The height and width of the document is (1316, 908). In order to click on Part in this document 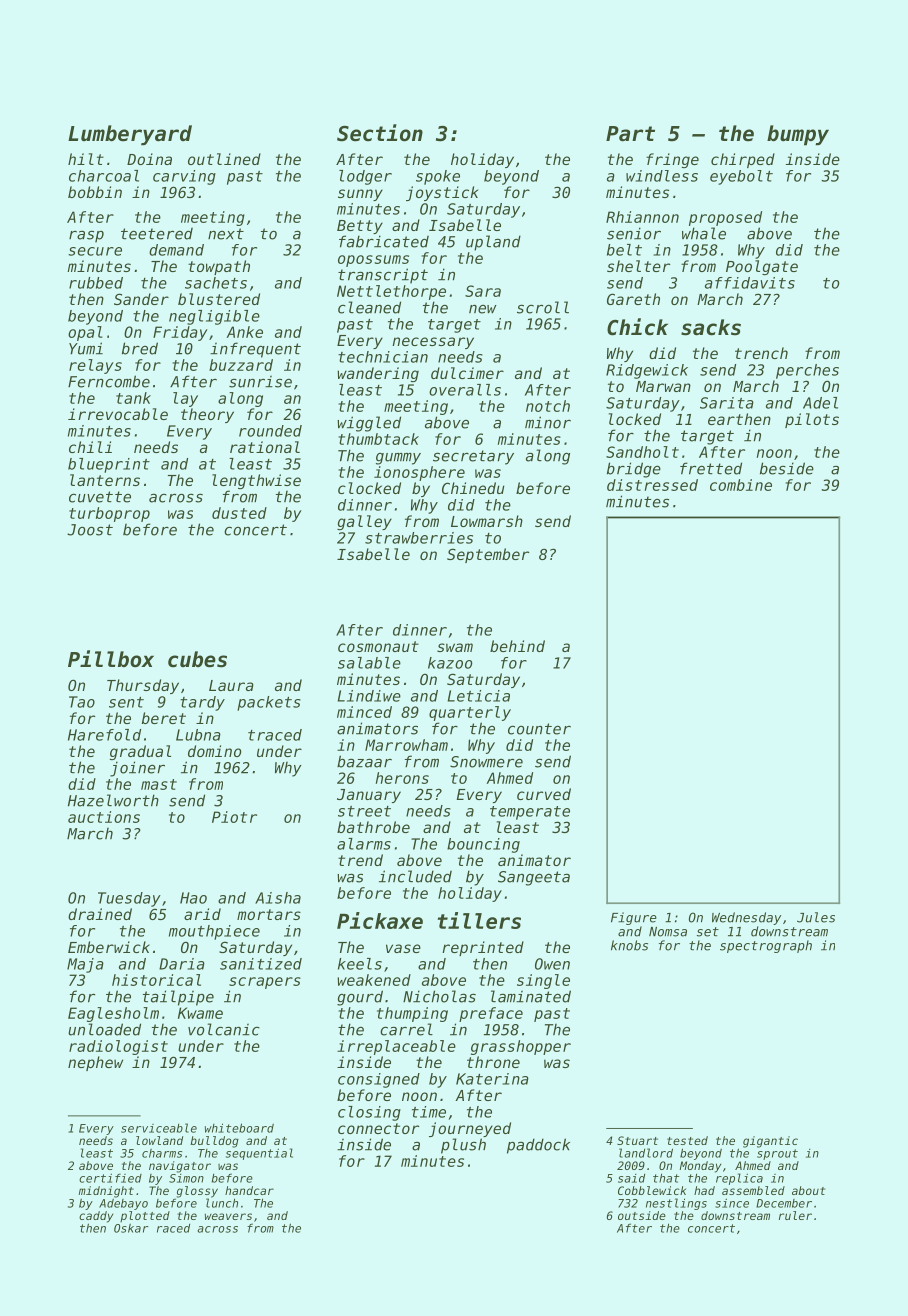, I will do `click(630, 134)`.
